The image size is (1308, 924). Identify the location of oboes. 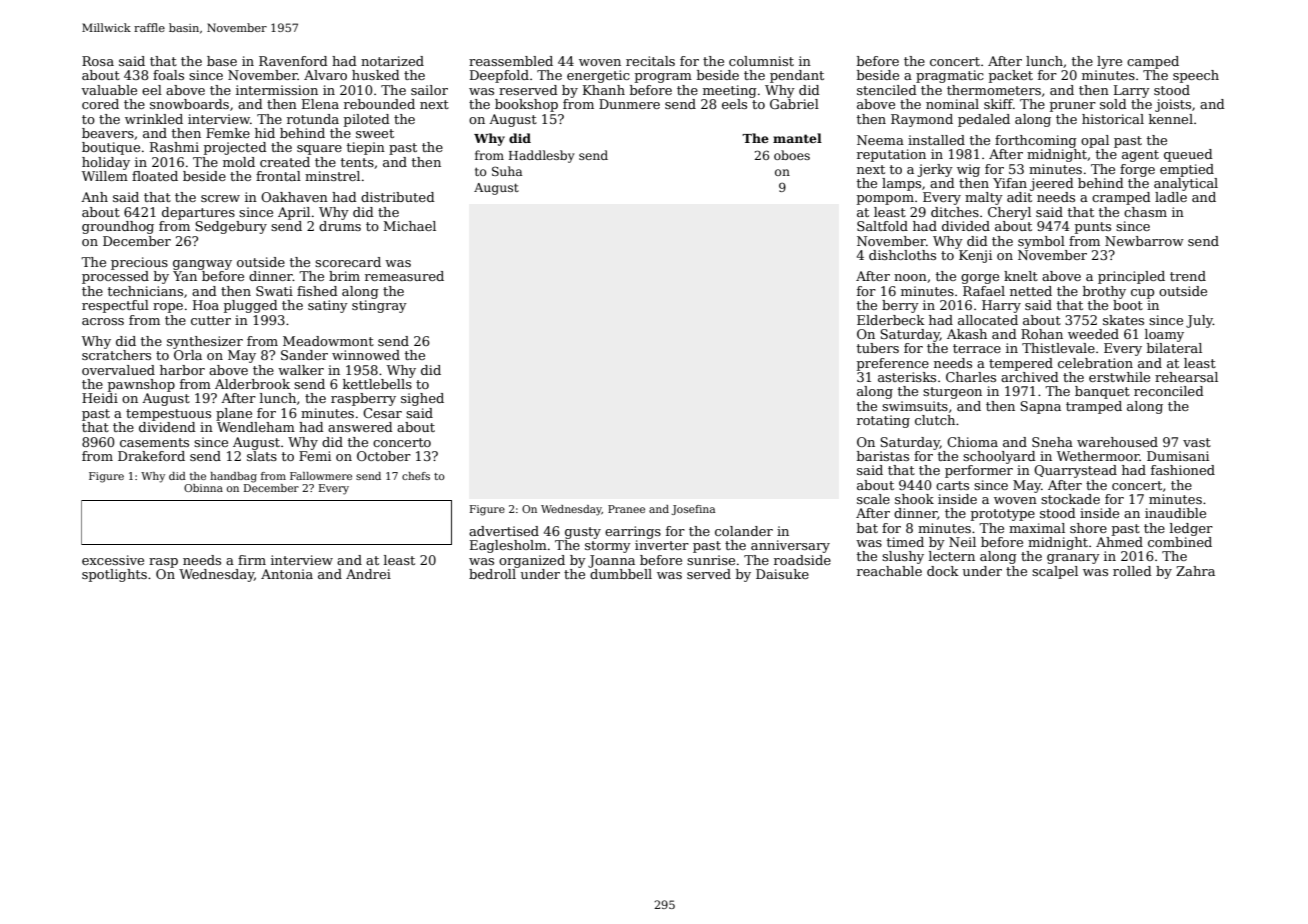
(792, 155).
